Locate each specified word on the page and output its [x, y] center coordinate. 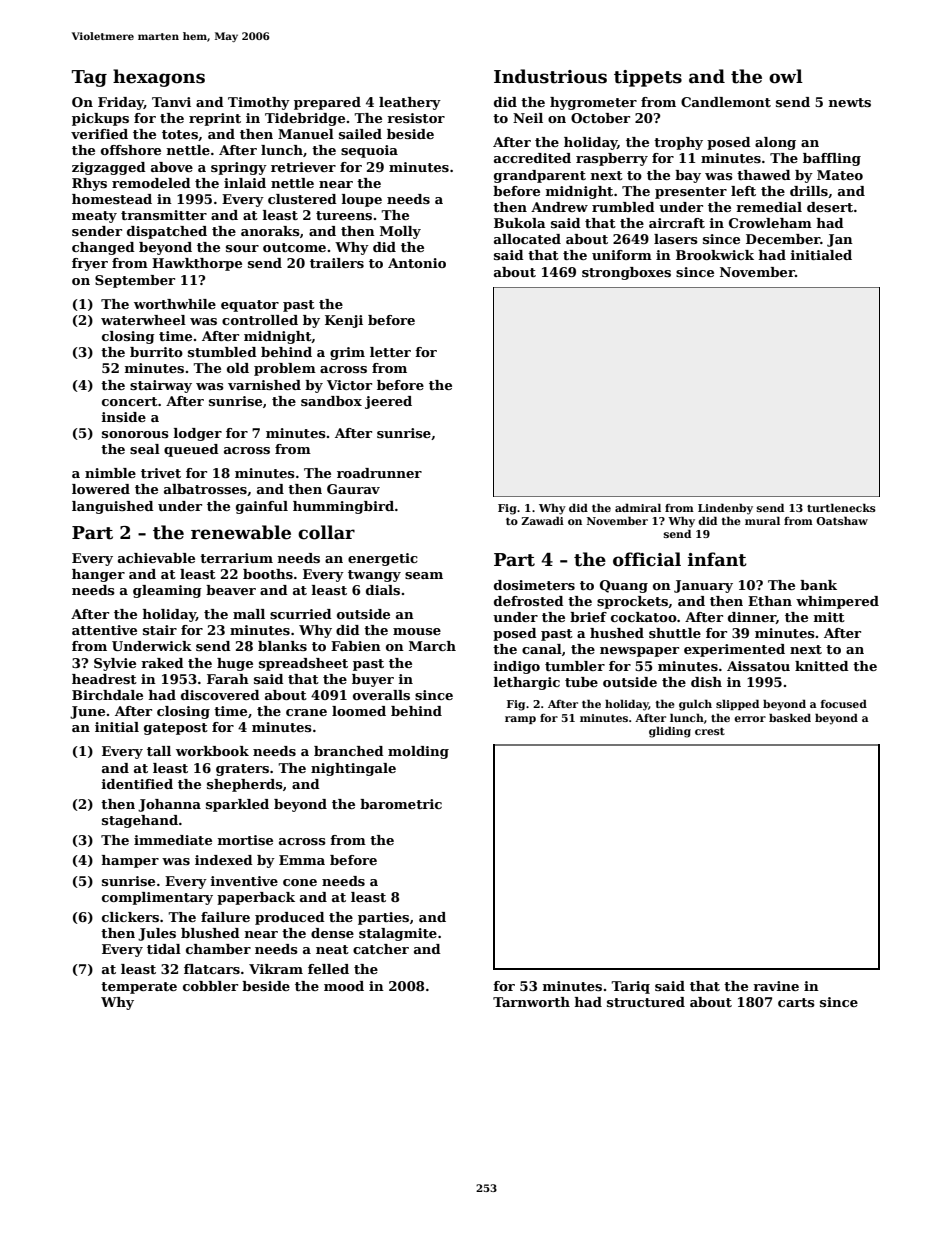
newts [850, 102]
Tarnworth [531, 1002]
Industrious [550, 76]
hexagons [159, 78]
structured [646, 1002]
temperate [139, 988]
